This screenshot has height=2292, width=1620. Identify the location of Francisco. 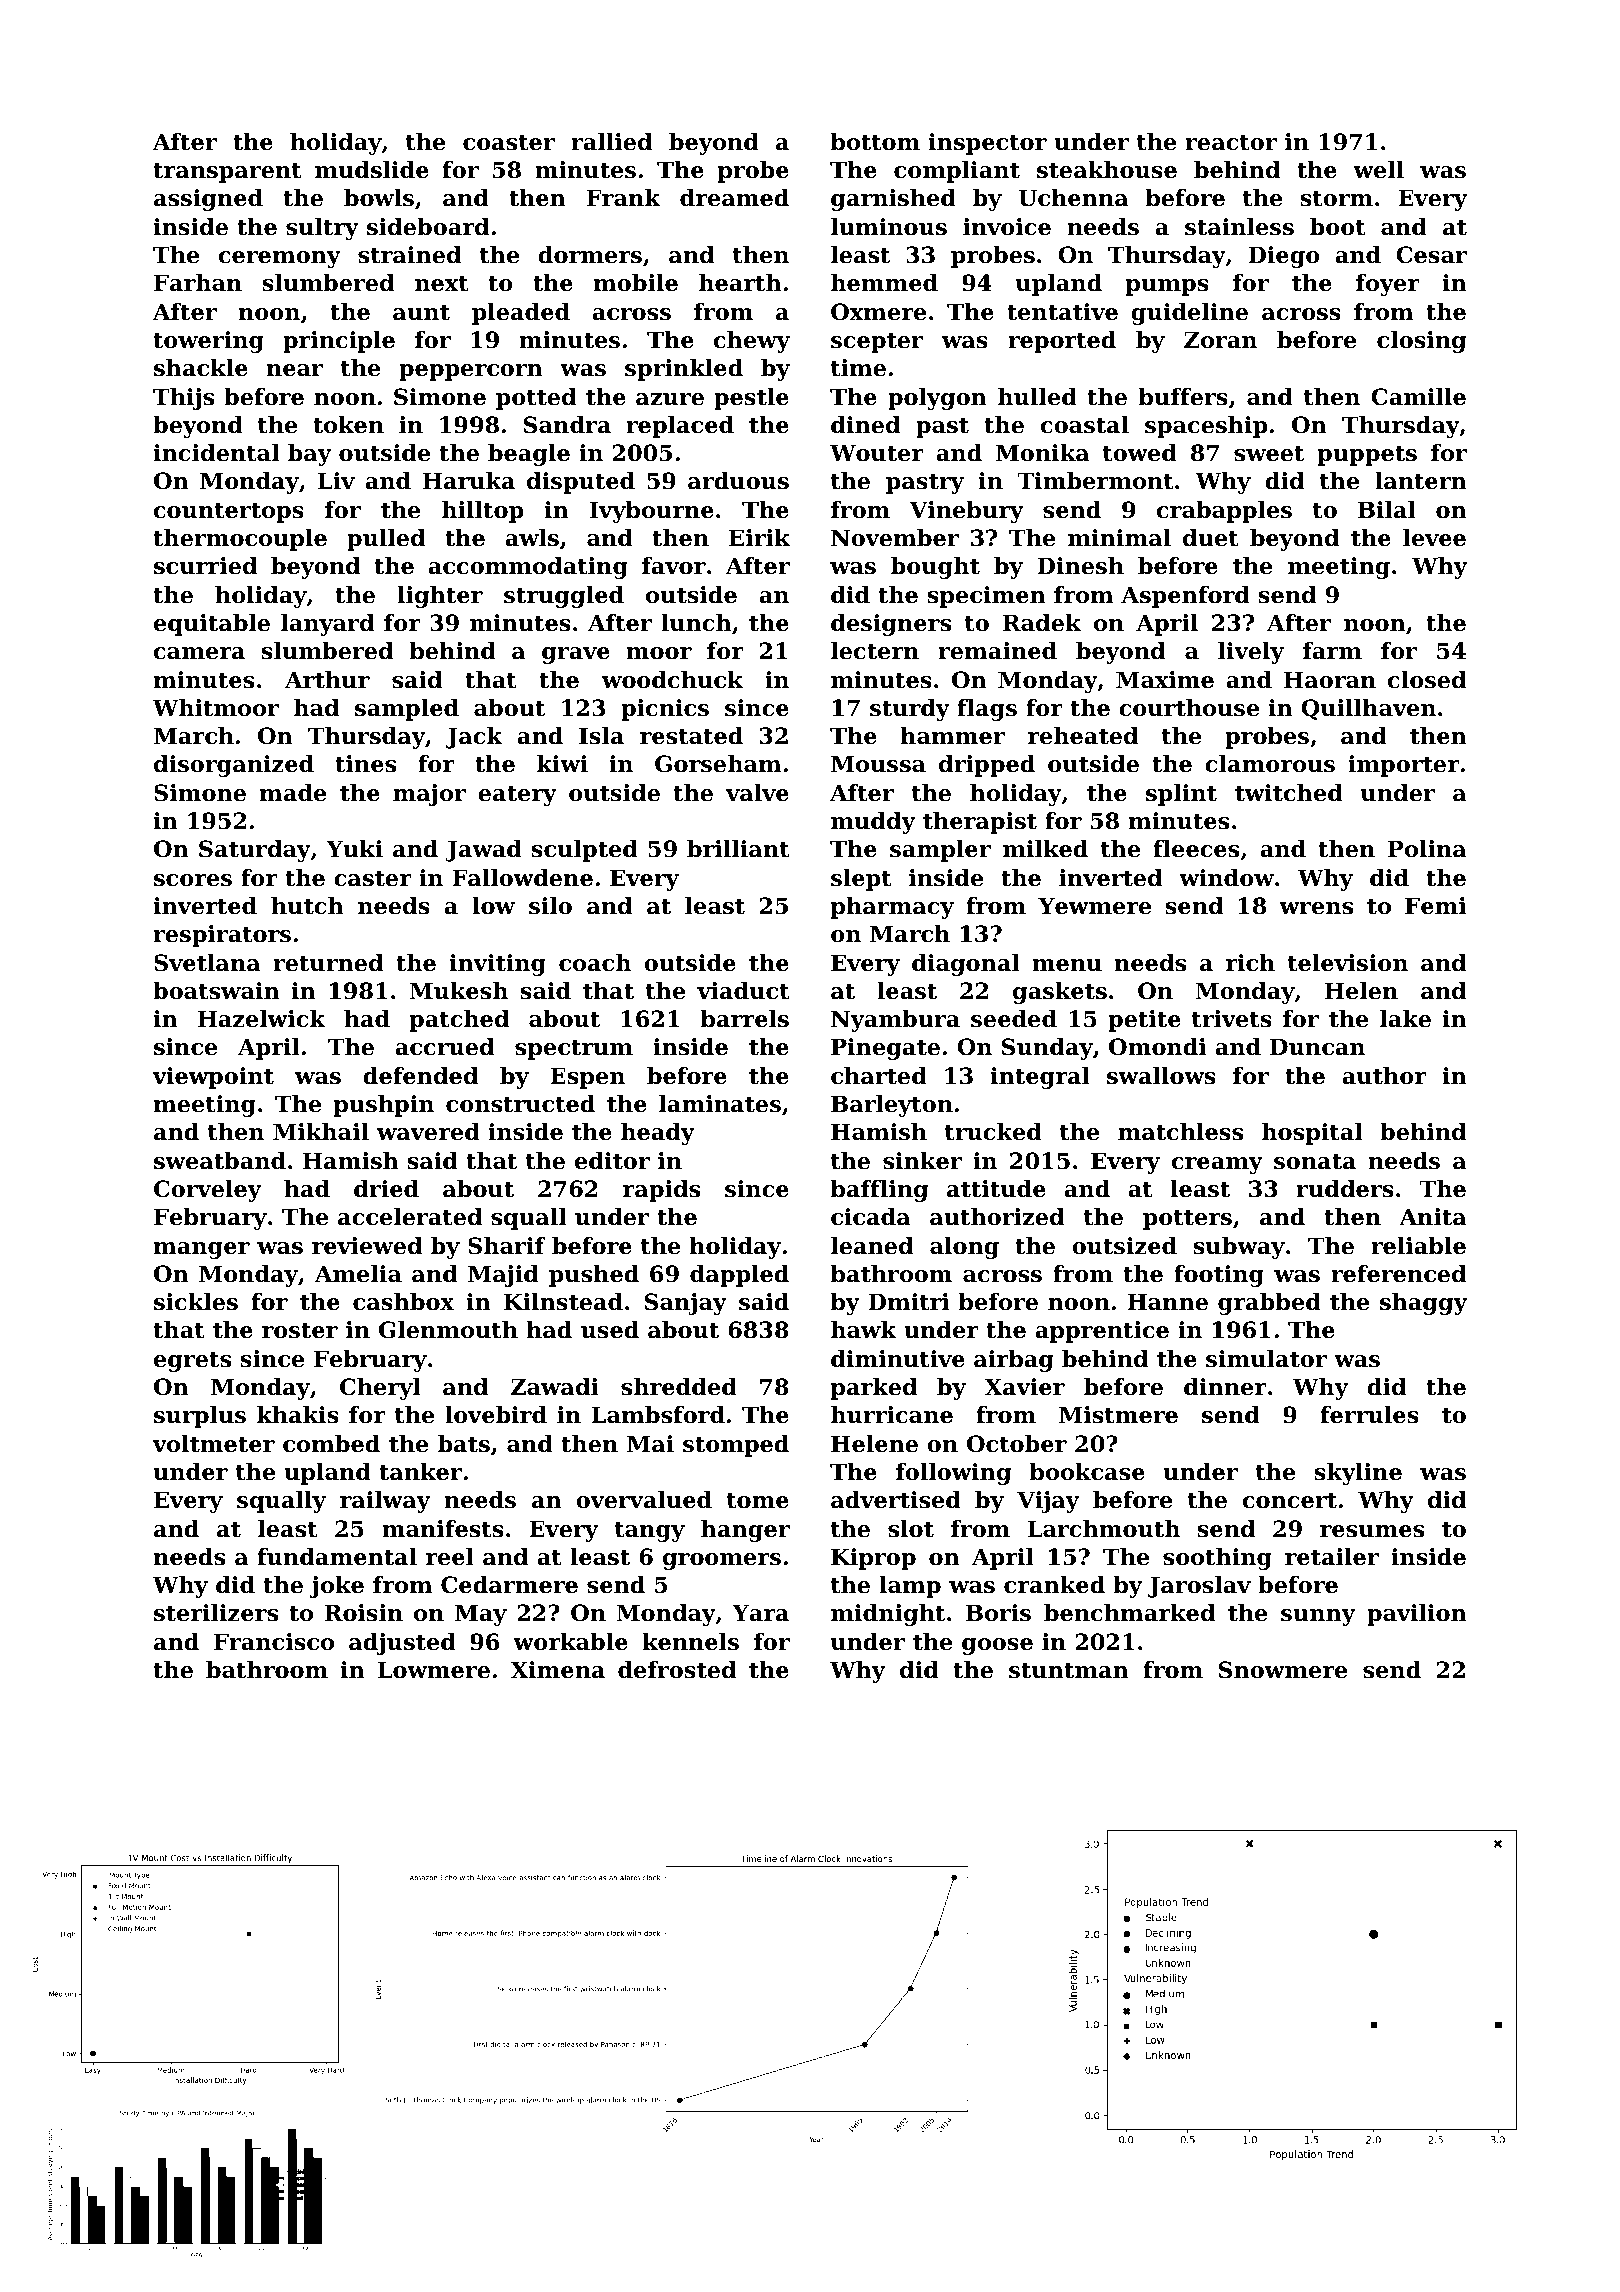
(274, 1642).
